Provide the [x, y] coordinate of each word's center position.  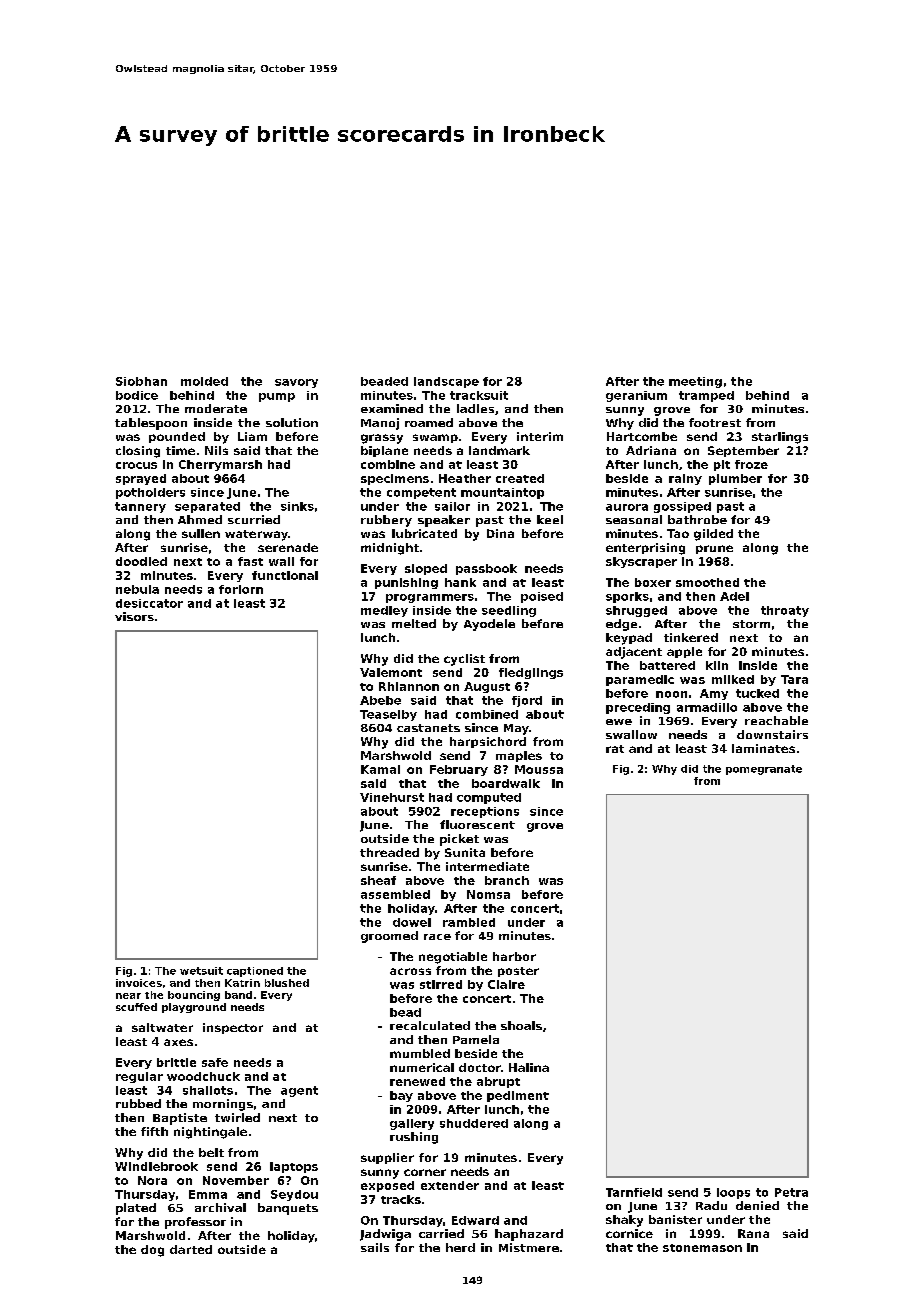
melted [414, 623]
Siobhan [141, 381]
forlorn [241, 589]
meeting [695, 382]
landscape [446, 382]
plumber [735, 479]
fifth [154, 1131]
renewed [417, 1081]
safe [215, 1062]
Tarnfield [634, 1192]
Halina [529, 1067]
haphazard [529, 1235]
